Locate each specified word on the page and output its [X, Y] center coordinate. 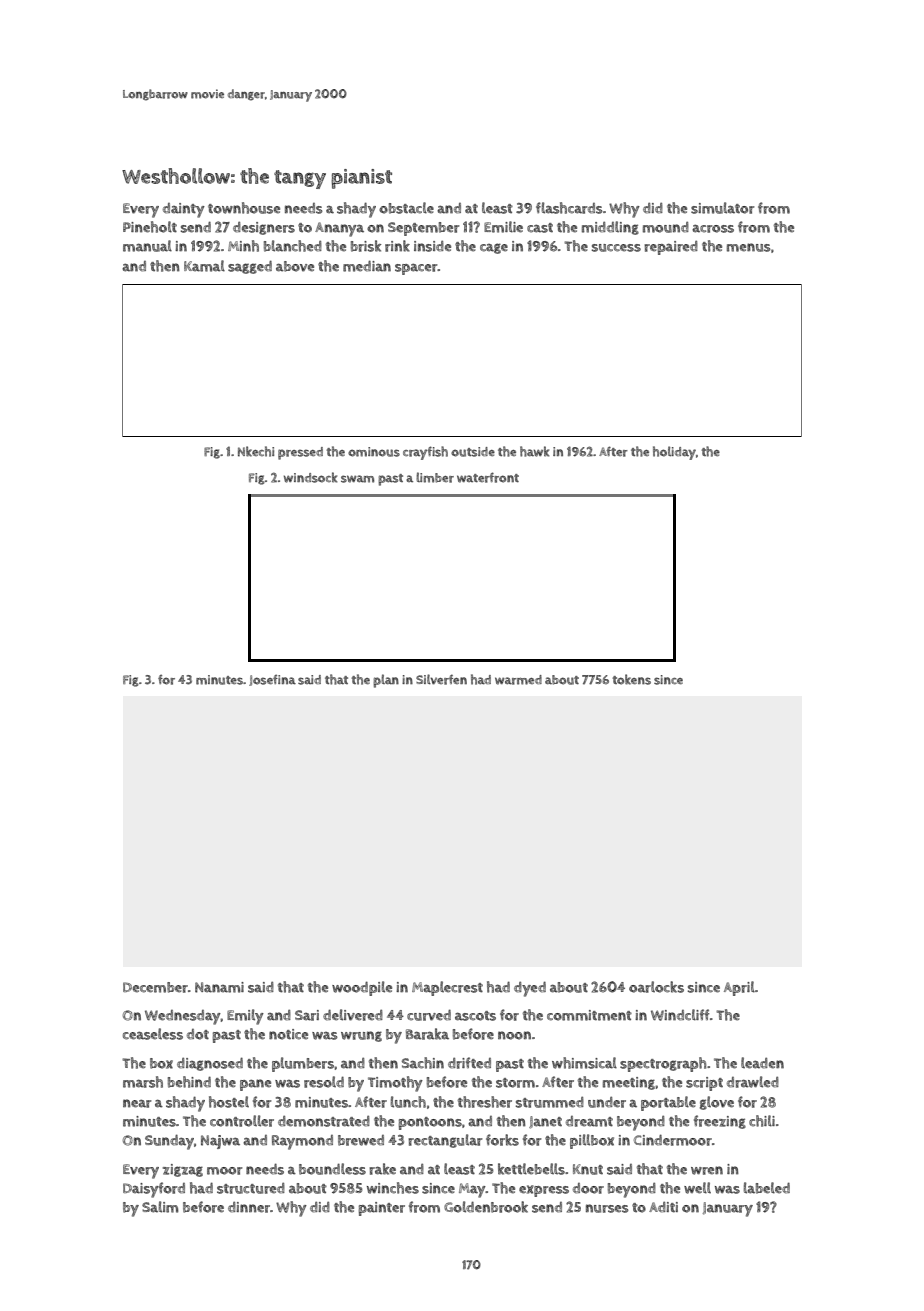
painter [382, 1209]
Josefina [272, 680]
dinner [249, 1207]
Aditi [663, 1207]
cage [494, 248]
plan [386, 681]
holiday [674, 453]
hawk [534, 451]
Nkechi [256, 451]
